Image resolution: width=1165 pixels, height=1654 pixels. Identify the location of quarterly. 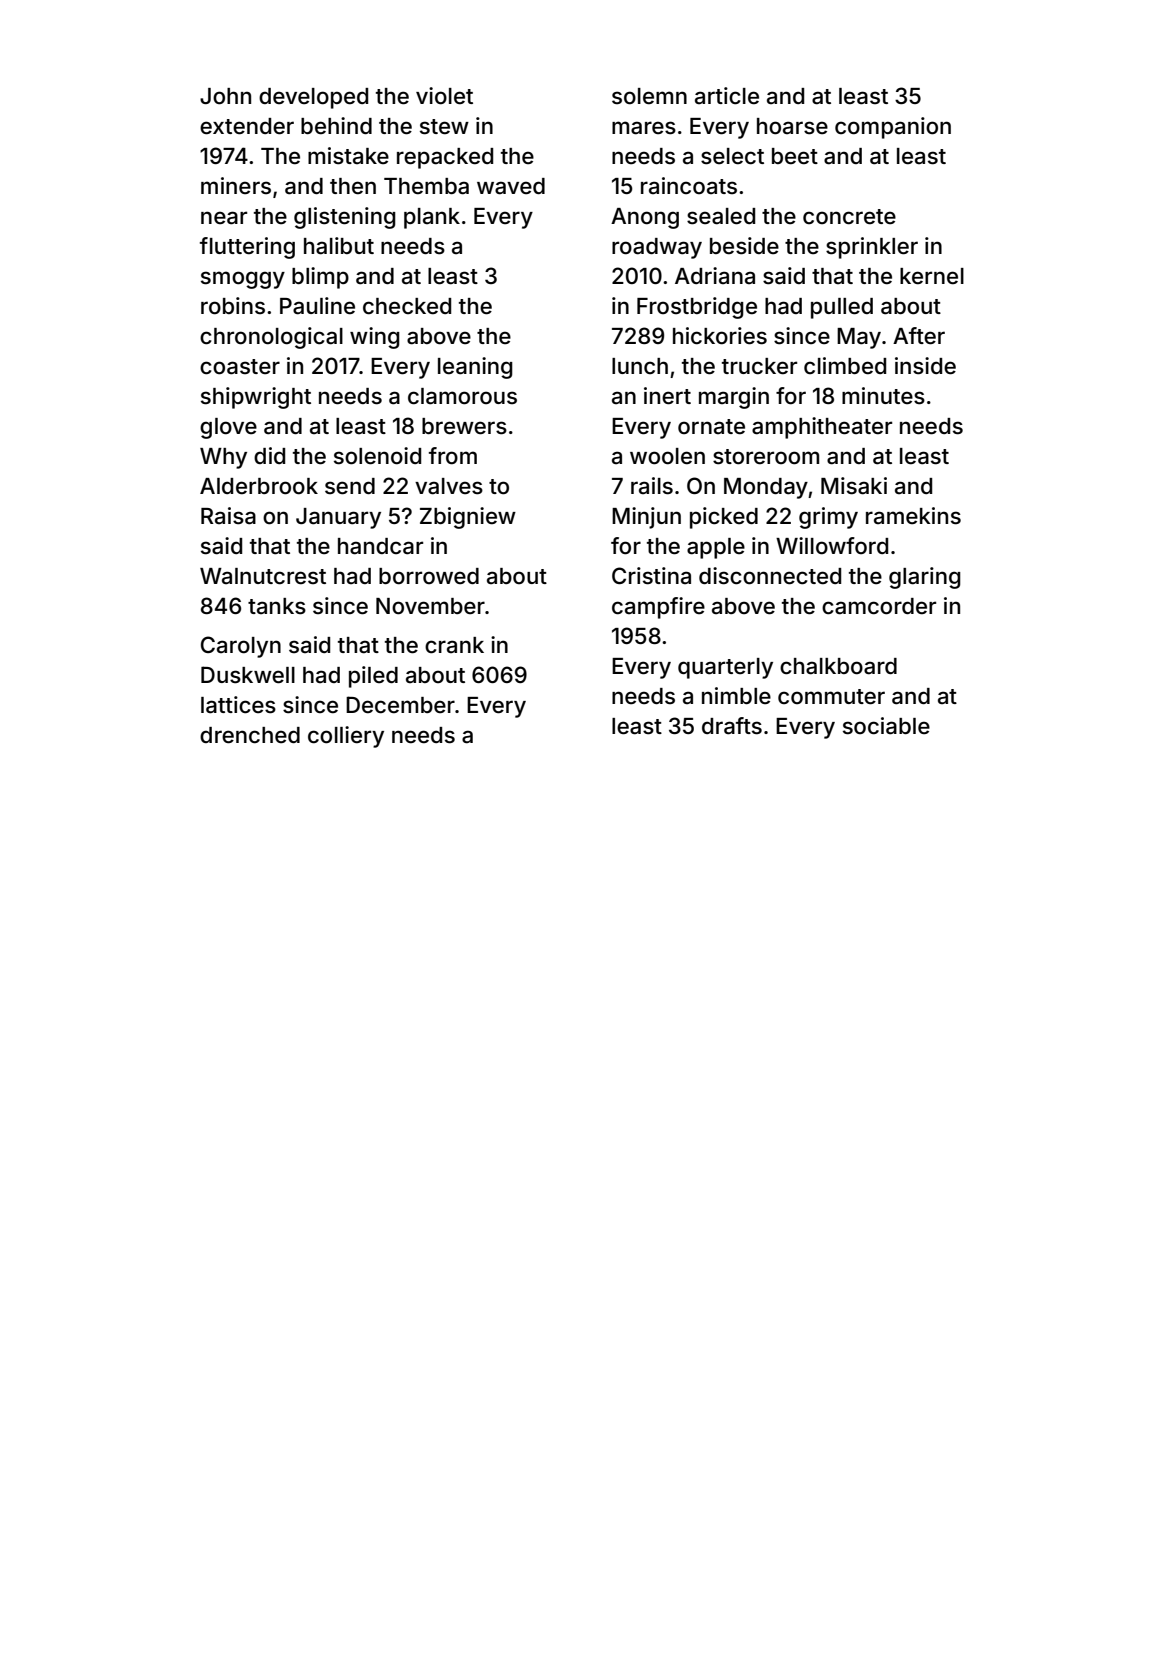
(725, 668).
